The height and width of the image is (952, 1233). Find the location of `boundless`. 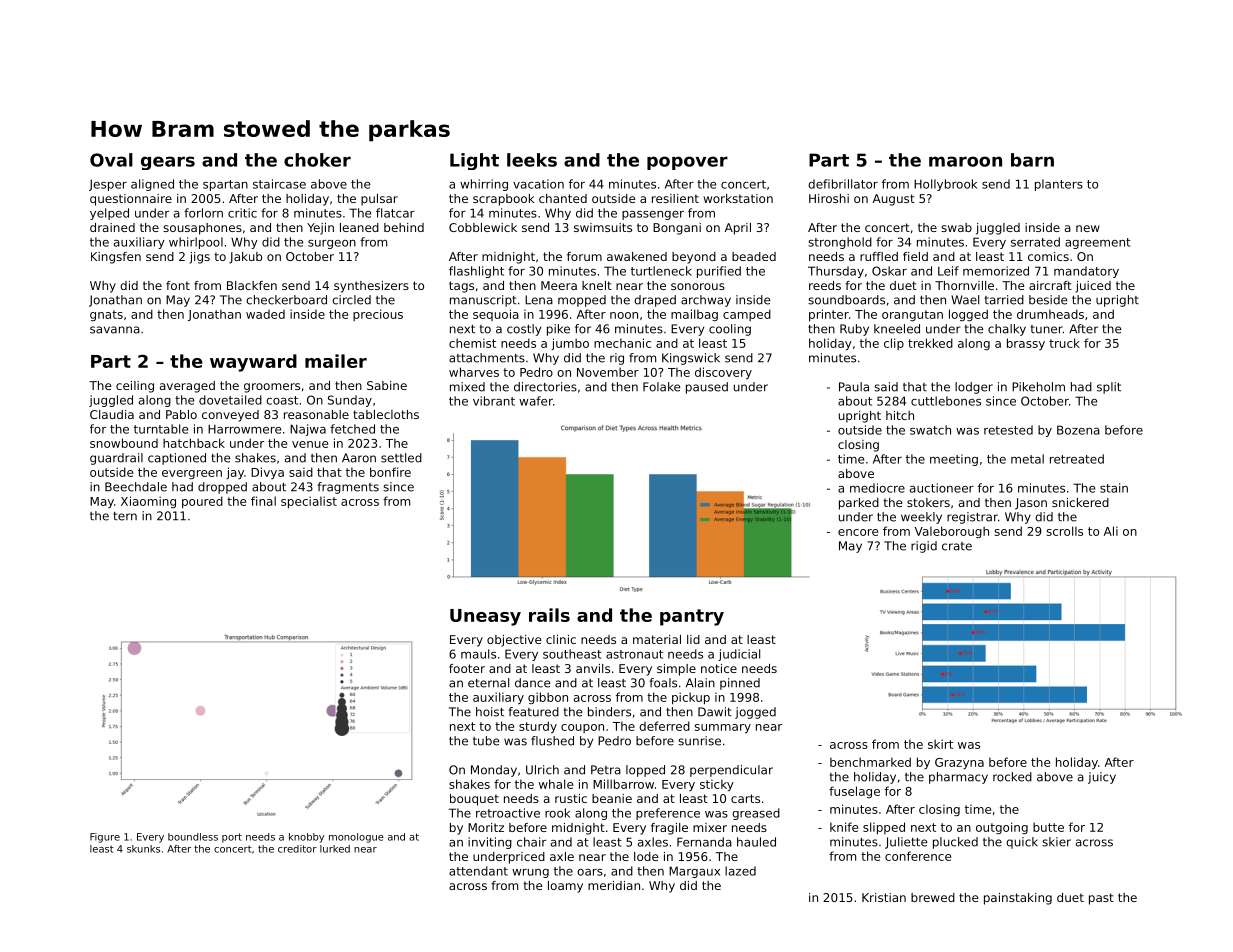

boundless is located at coordinates (193, 837).
